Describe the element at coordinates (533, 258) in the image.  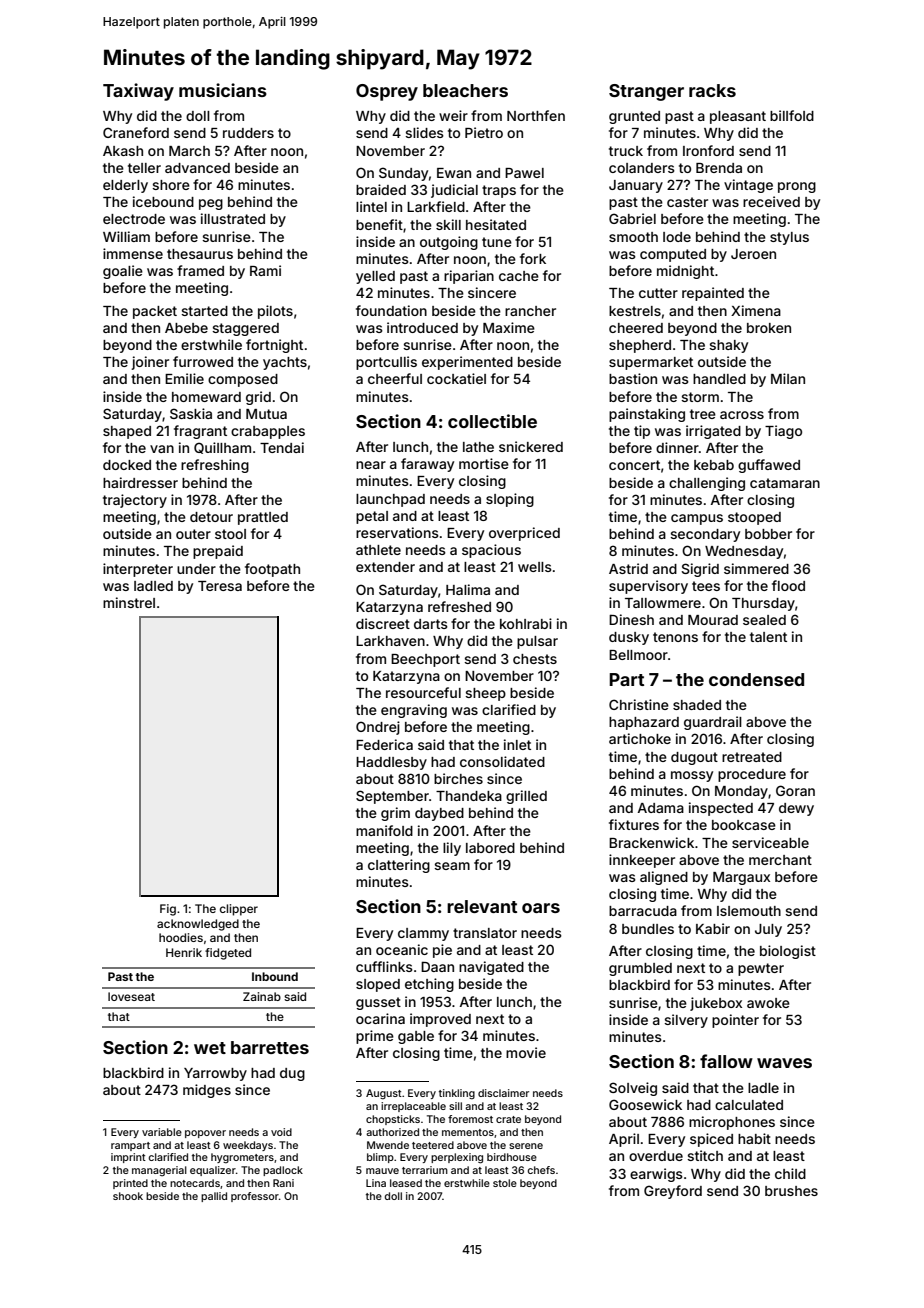
I see `fork` at that location.
